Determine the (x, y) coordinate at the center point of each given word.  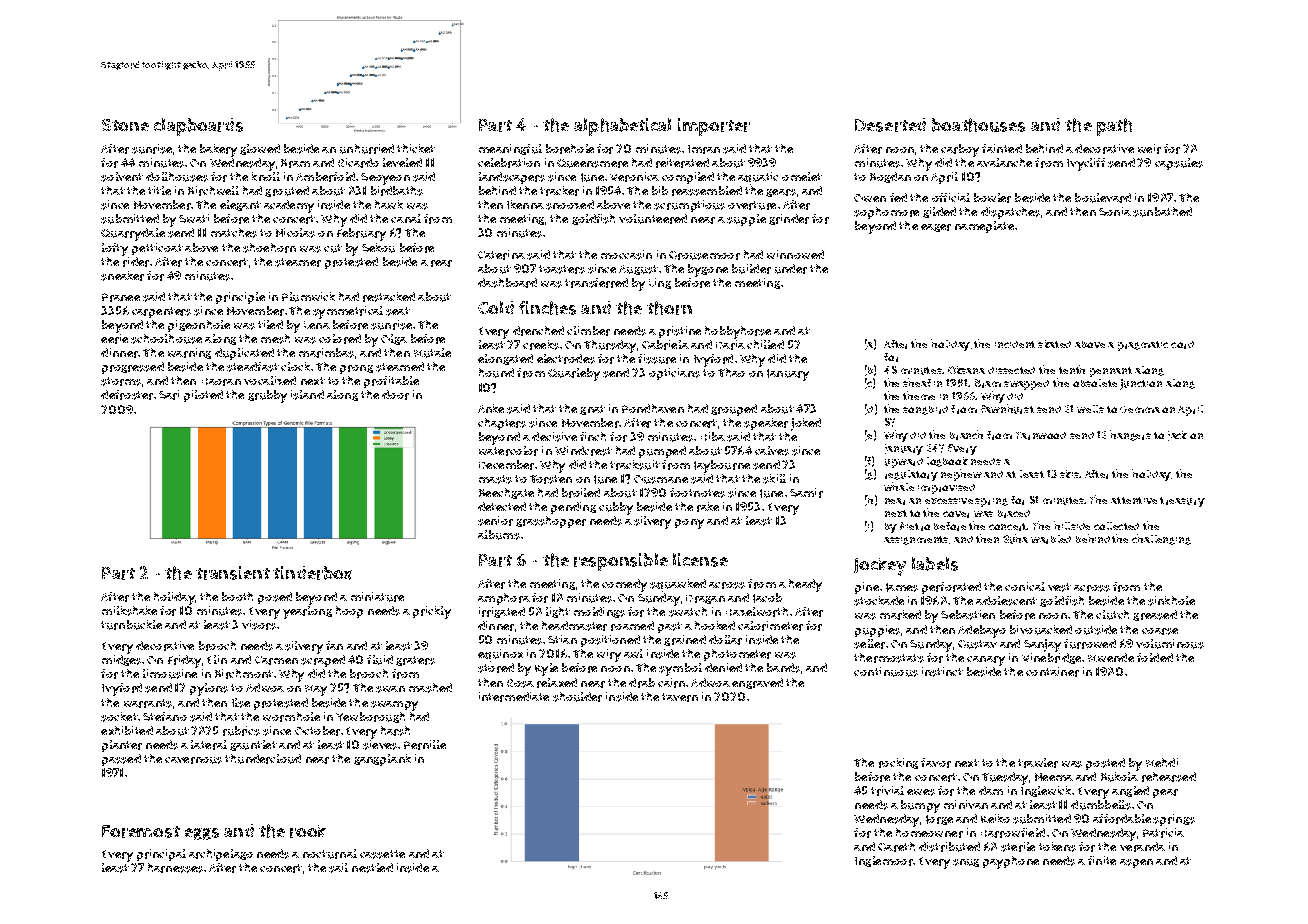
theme (919, 395)
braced (1014, 514)
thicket (416, 148)
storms (121, 381)
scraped (323, 661)
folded (1155, 657)
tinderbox (312, 573)
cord (1182, 345)
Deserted (890, 125)
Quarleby (574, 374)
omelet (802, 176)
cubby (616, 508)
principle (240, 298)
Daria (730, 345)
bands (783, 668)
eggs (202, 834)
